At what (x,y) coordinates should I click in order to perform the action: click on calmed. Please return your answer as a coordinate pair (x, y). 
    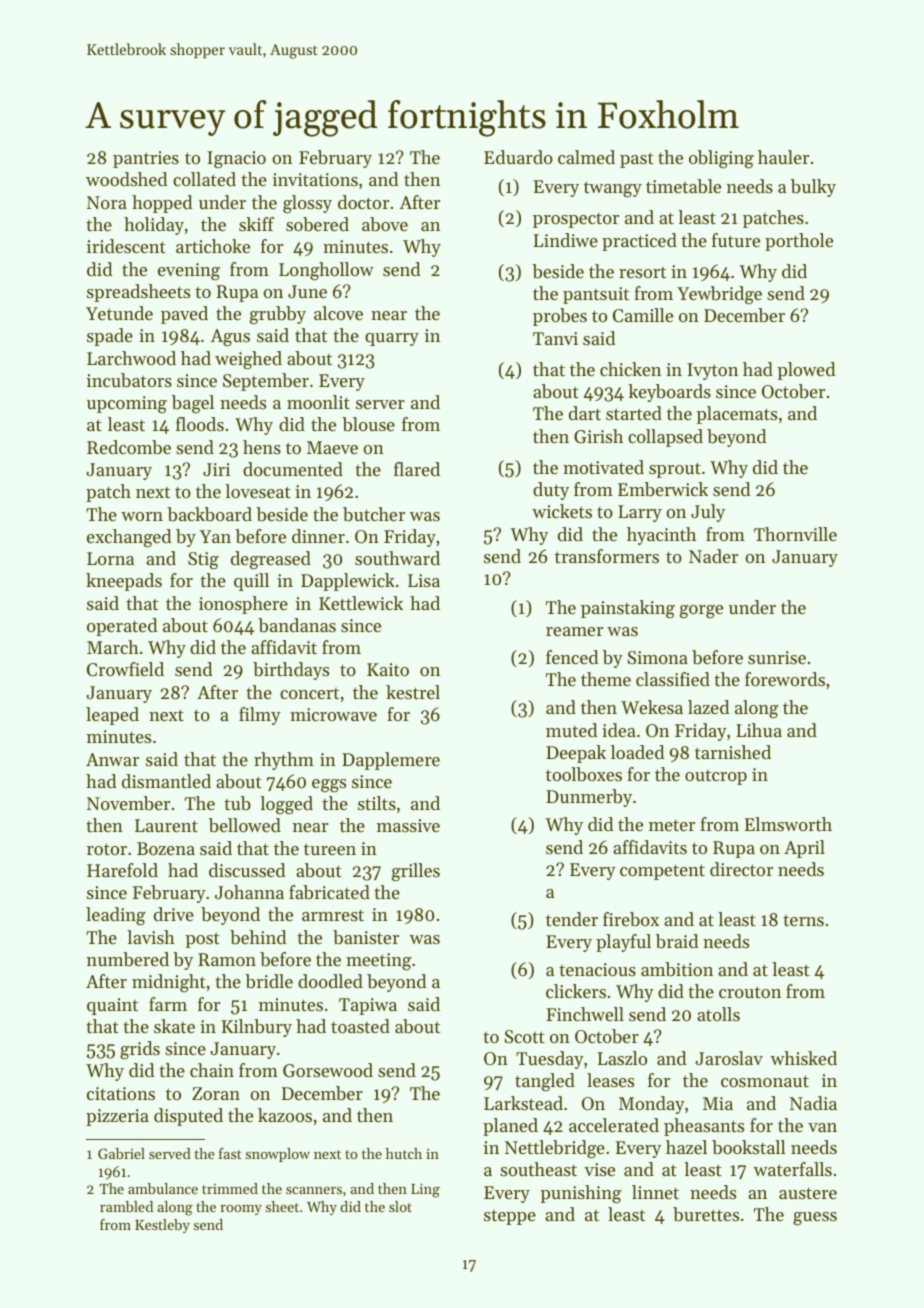
    Looking at the image, I should click on (586, 157).
